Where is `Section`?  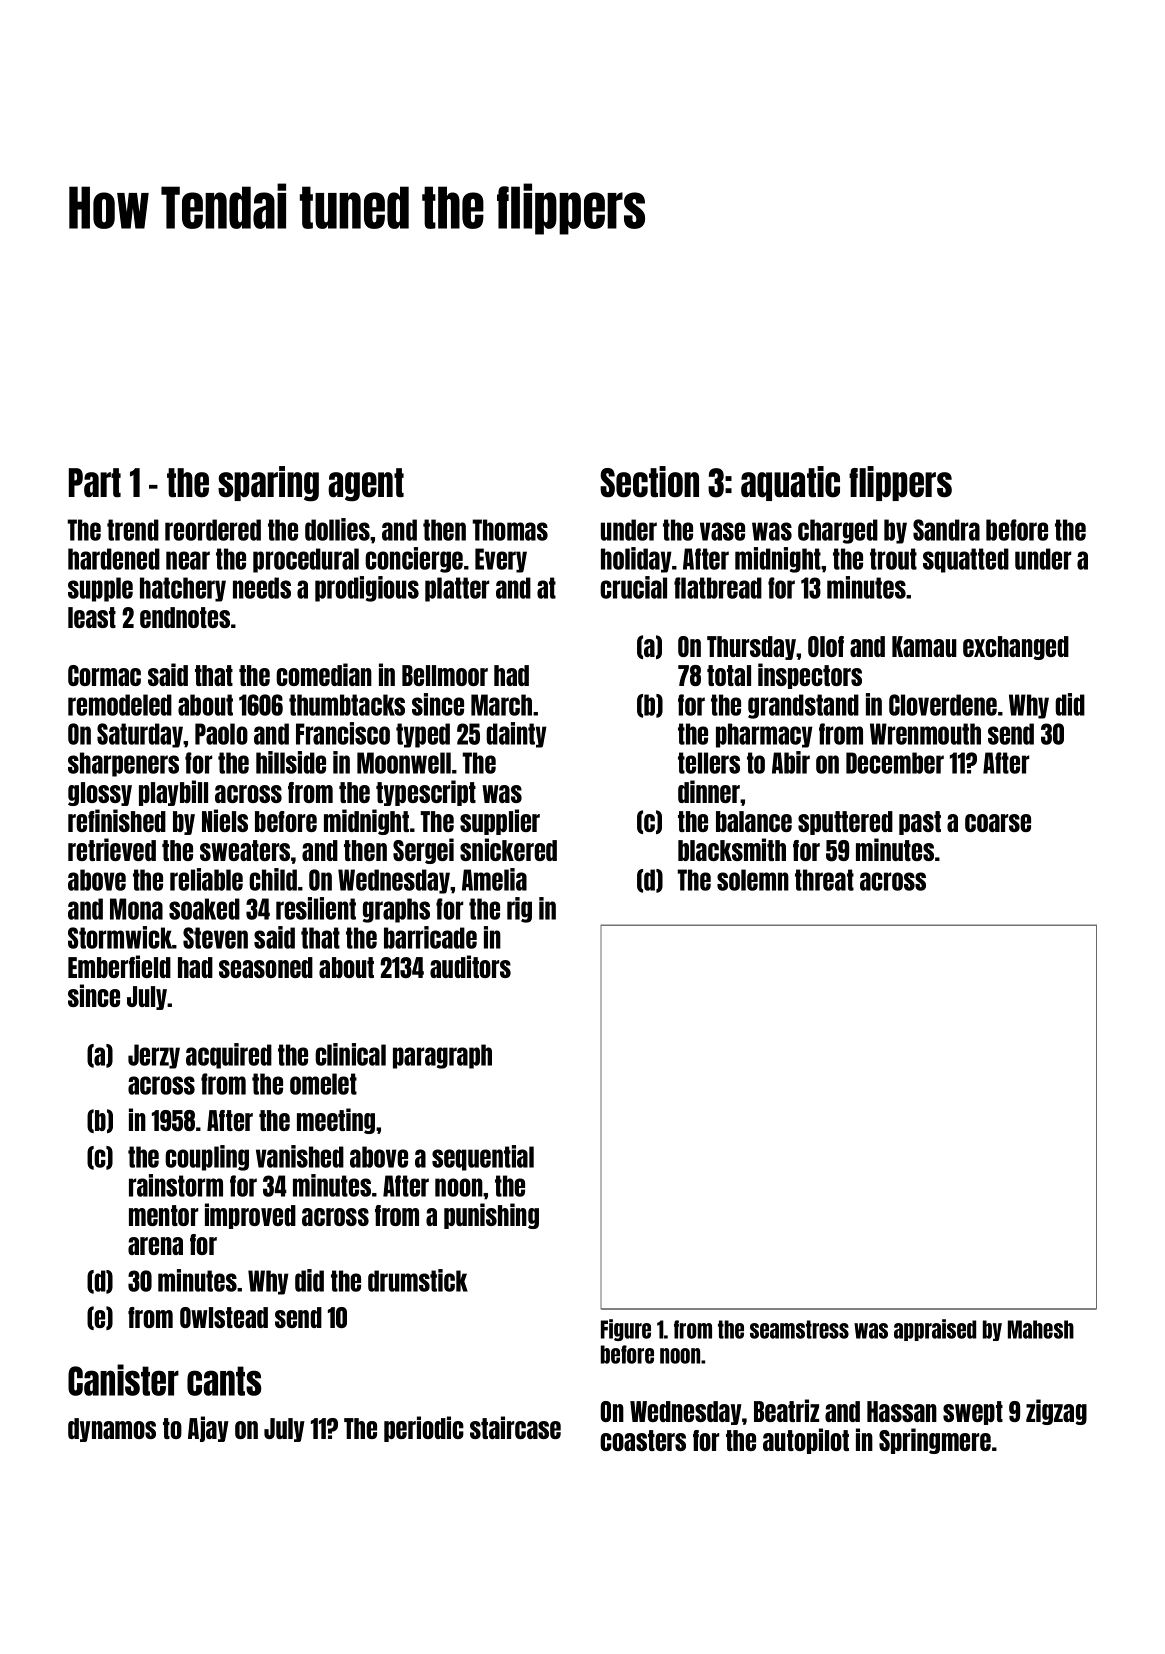
Section is located at coordinates (649, 482).
